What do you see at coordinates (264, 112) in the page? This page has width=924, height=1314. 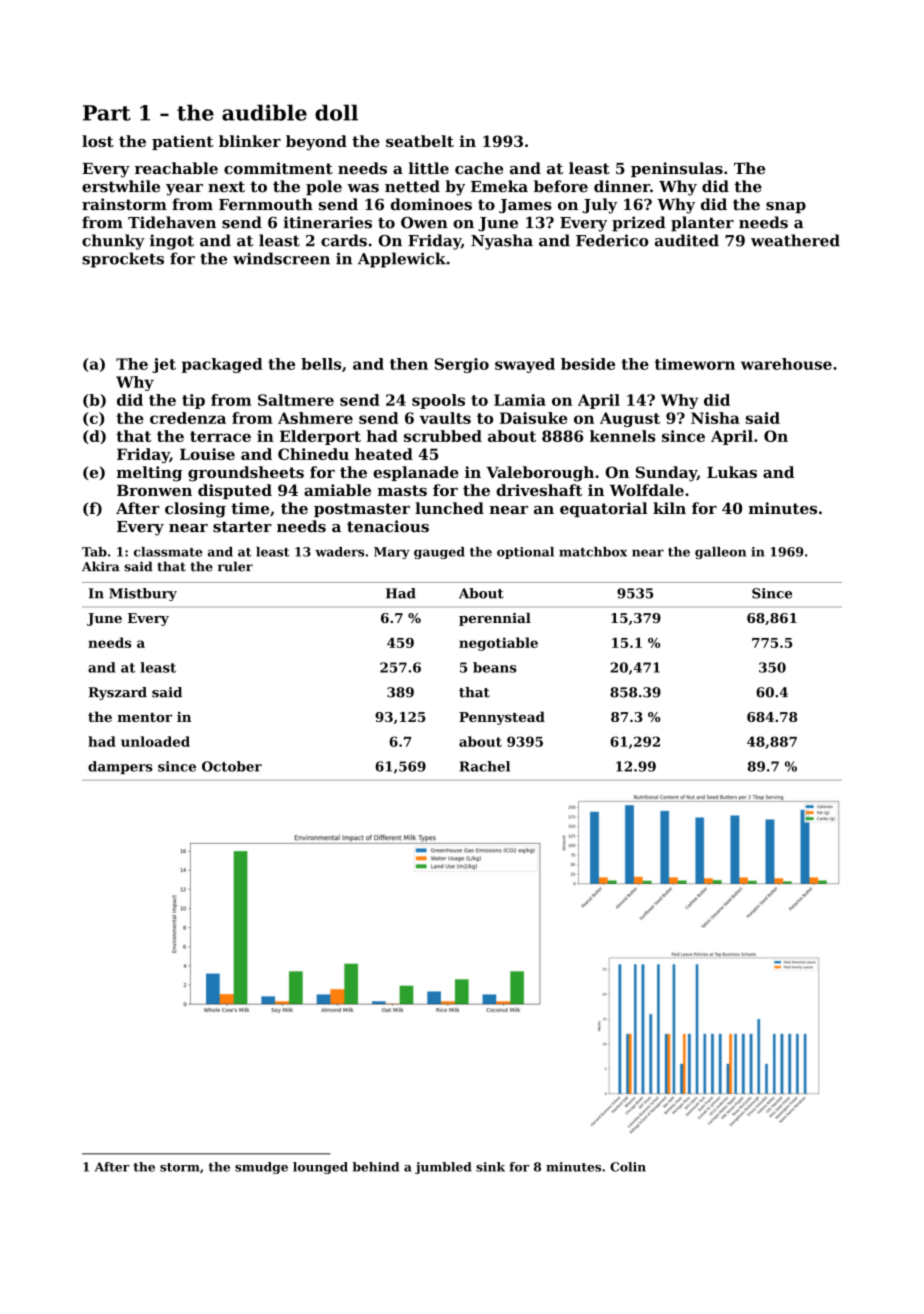 I see `audible` at bounding box center [264, 112].
